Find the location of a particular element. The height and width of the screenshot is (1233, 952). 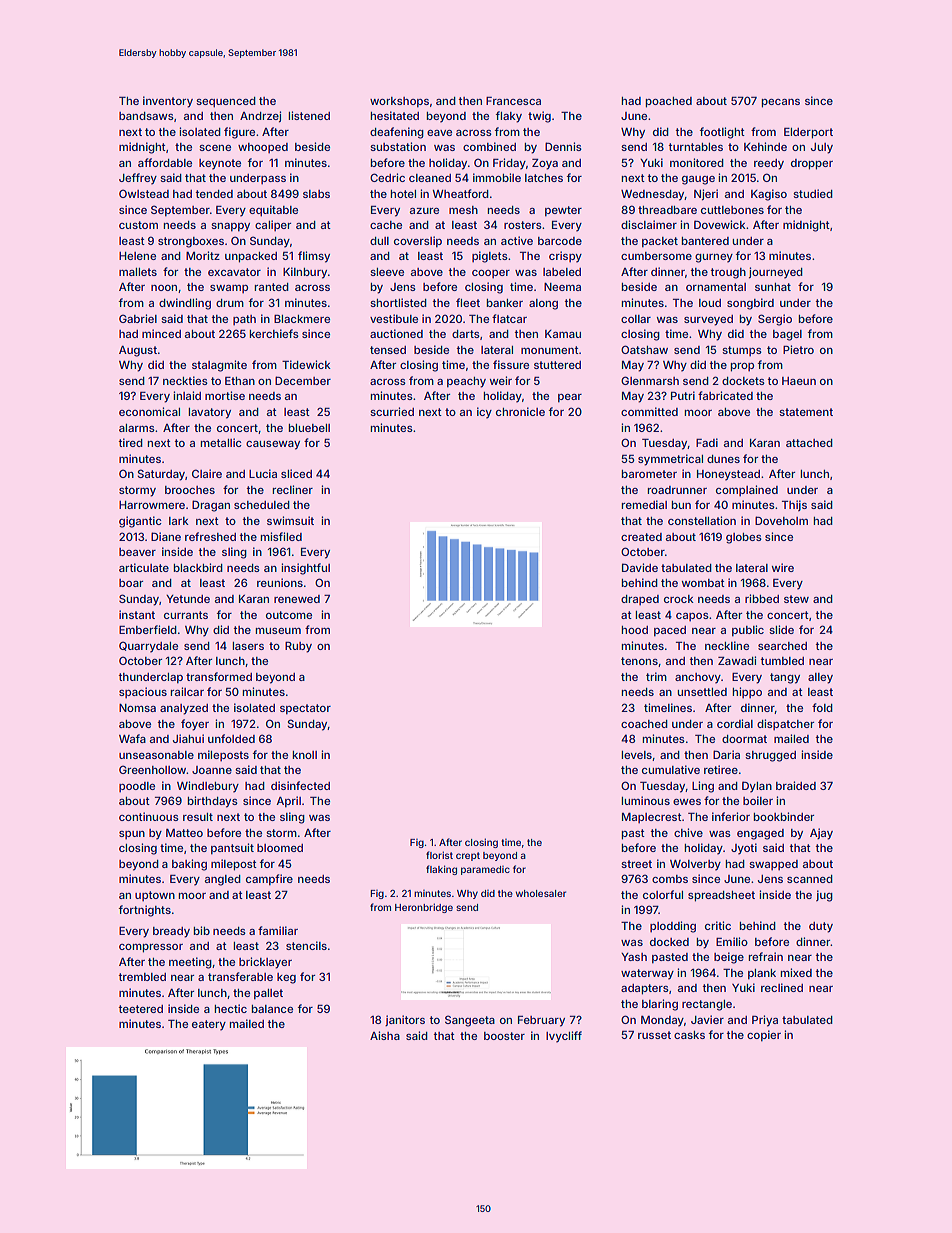

minced is located at coordinates (161, 333).
